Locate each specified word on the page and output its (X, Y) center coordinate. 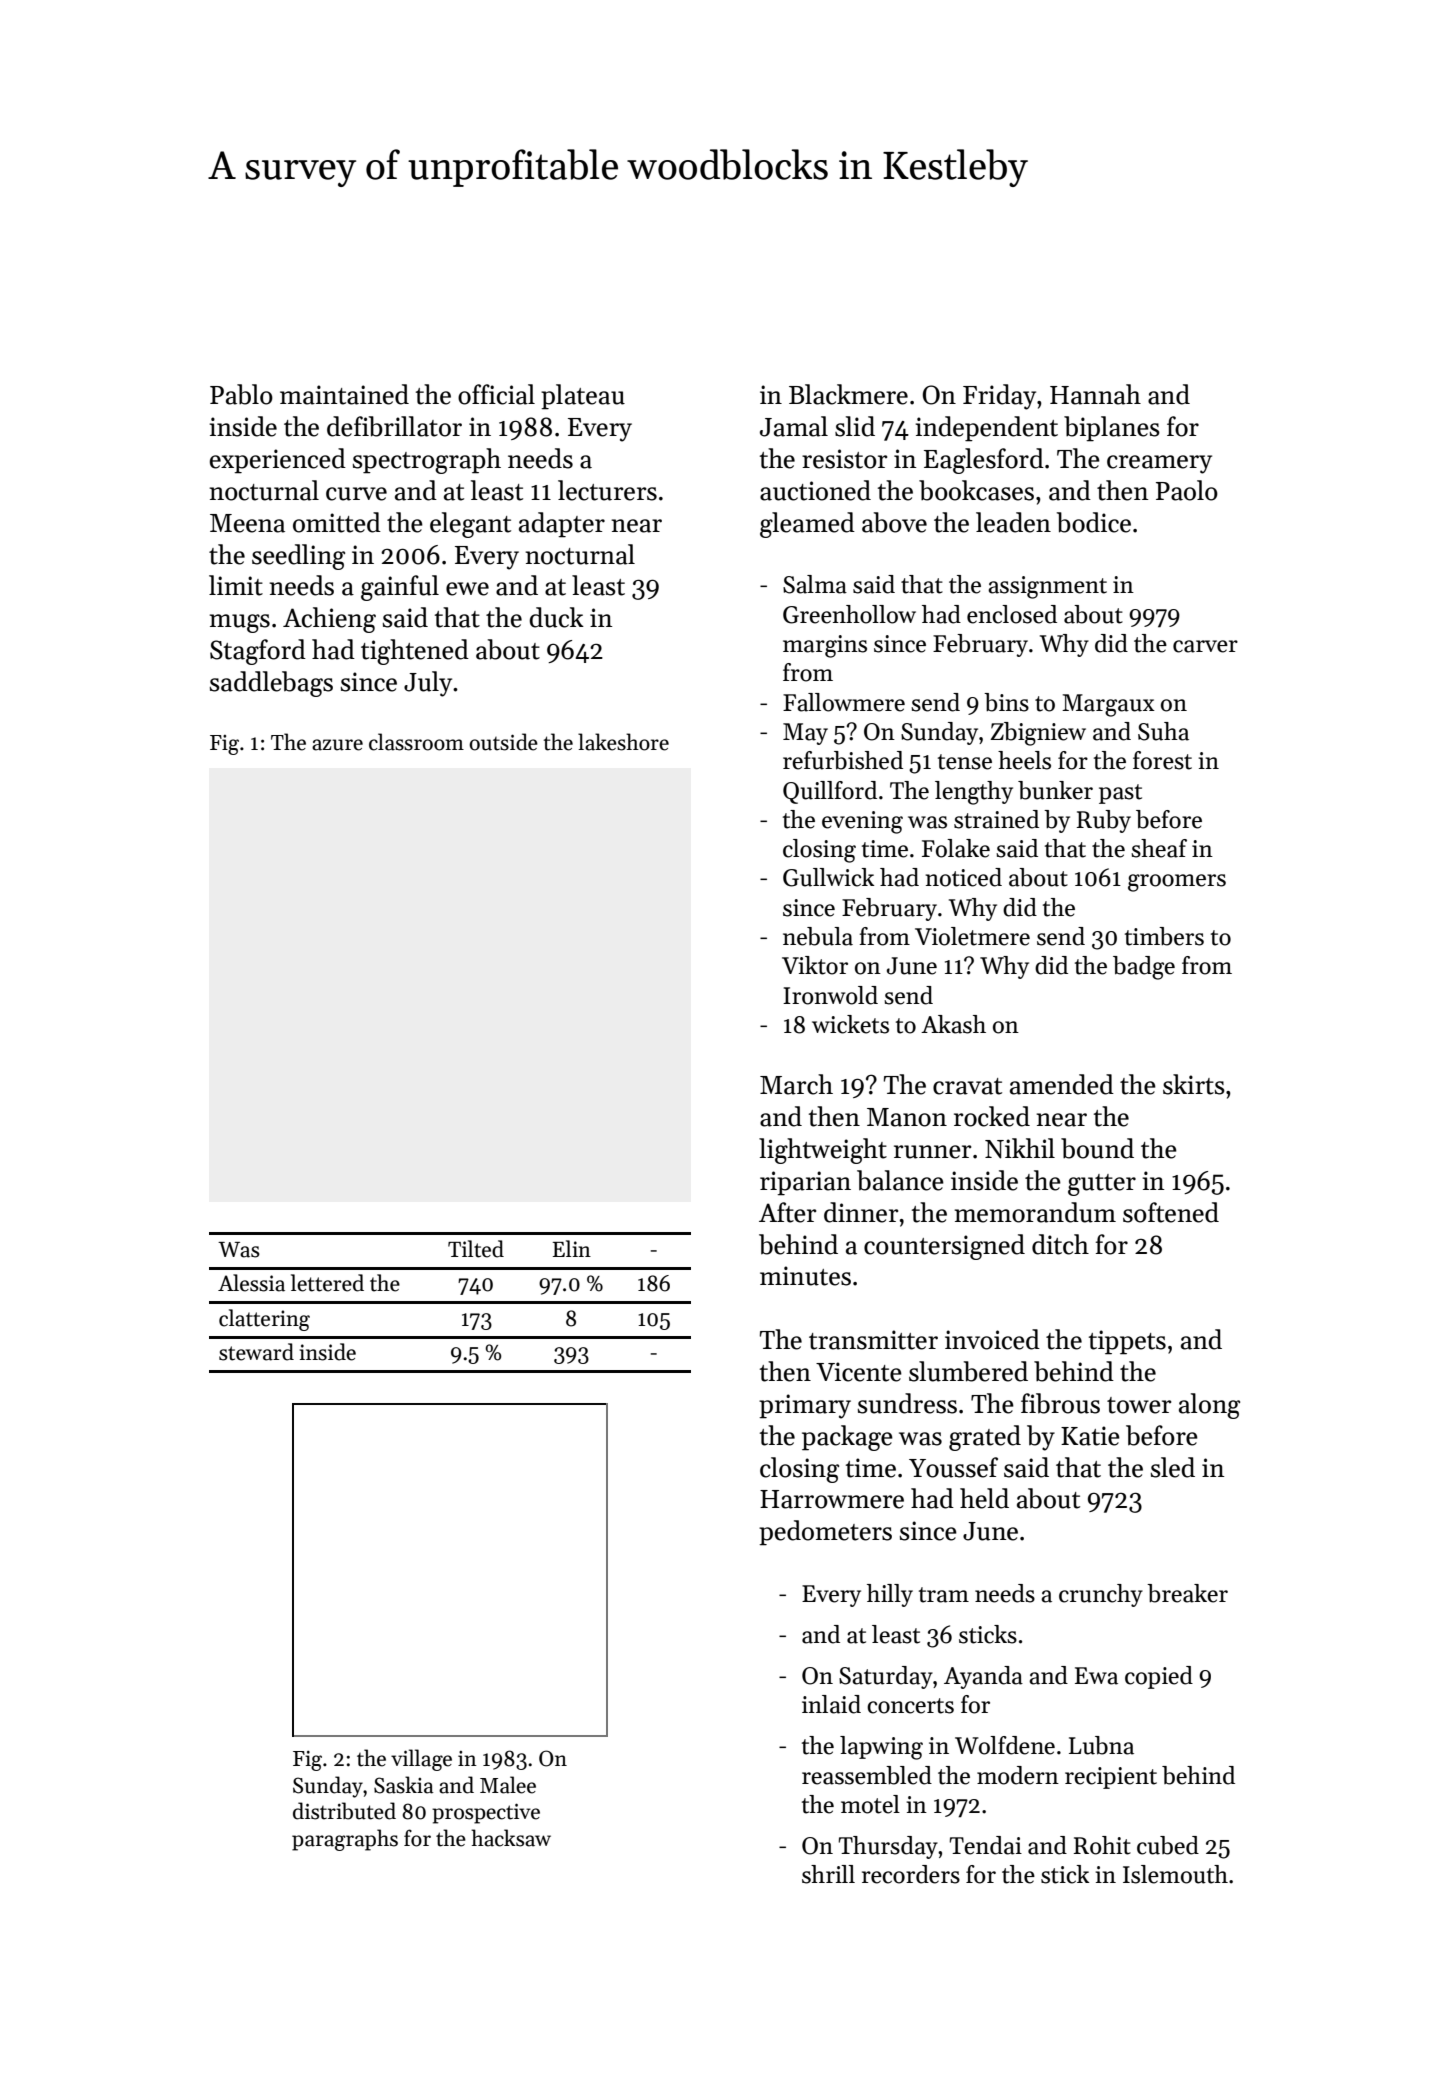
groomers (1177, 883)
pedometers (825, 1533)
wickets (850, 1024)
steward (256, 1352)
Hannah (1095, 394)
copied (1159, 1677)
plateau (583, 397)
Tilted (476, 1249)
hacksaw (511, 1838)
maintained (344, 394)
